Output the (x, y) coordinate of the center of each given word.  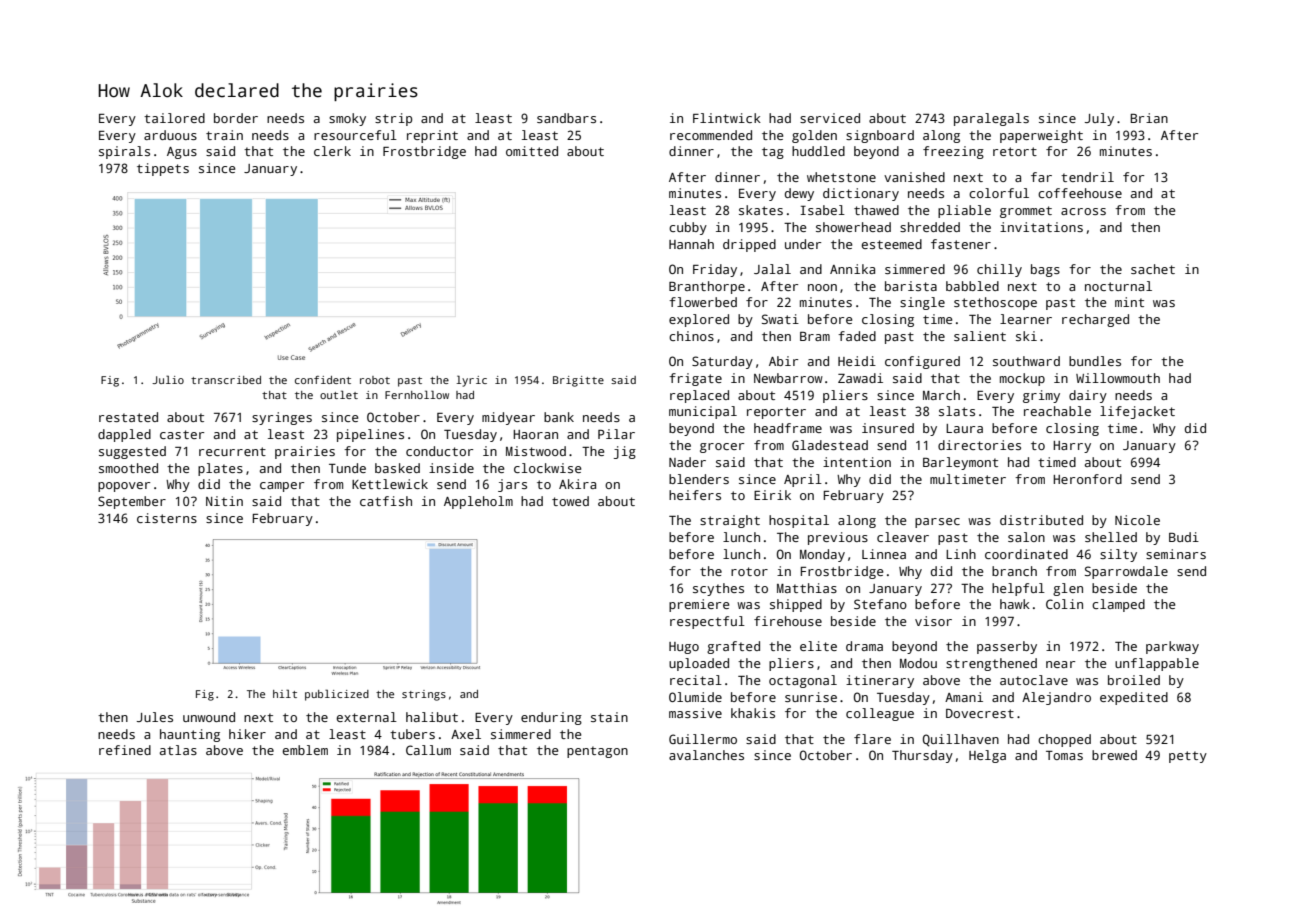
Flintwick (727, 118)
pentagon (597, 752)
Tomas (1064, 755)
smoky (347, 119)
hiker (247, 734)
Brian (1149, 118)
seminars (1176, 554)
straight (730, 521)
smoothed (128, 468)
